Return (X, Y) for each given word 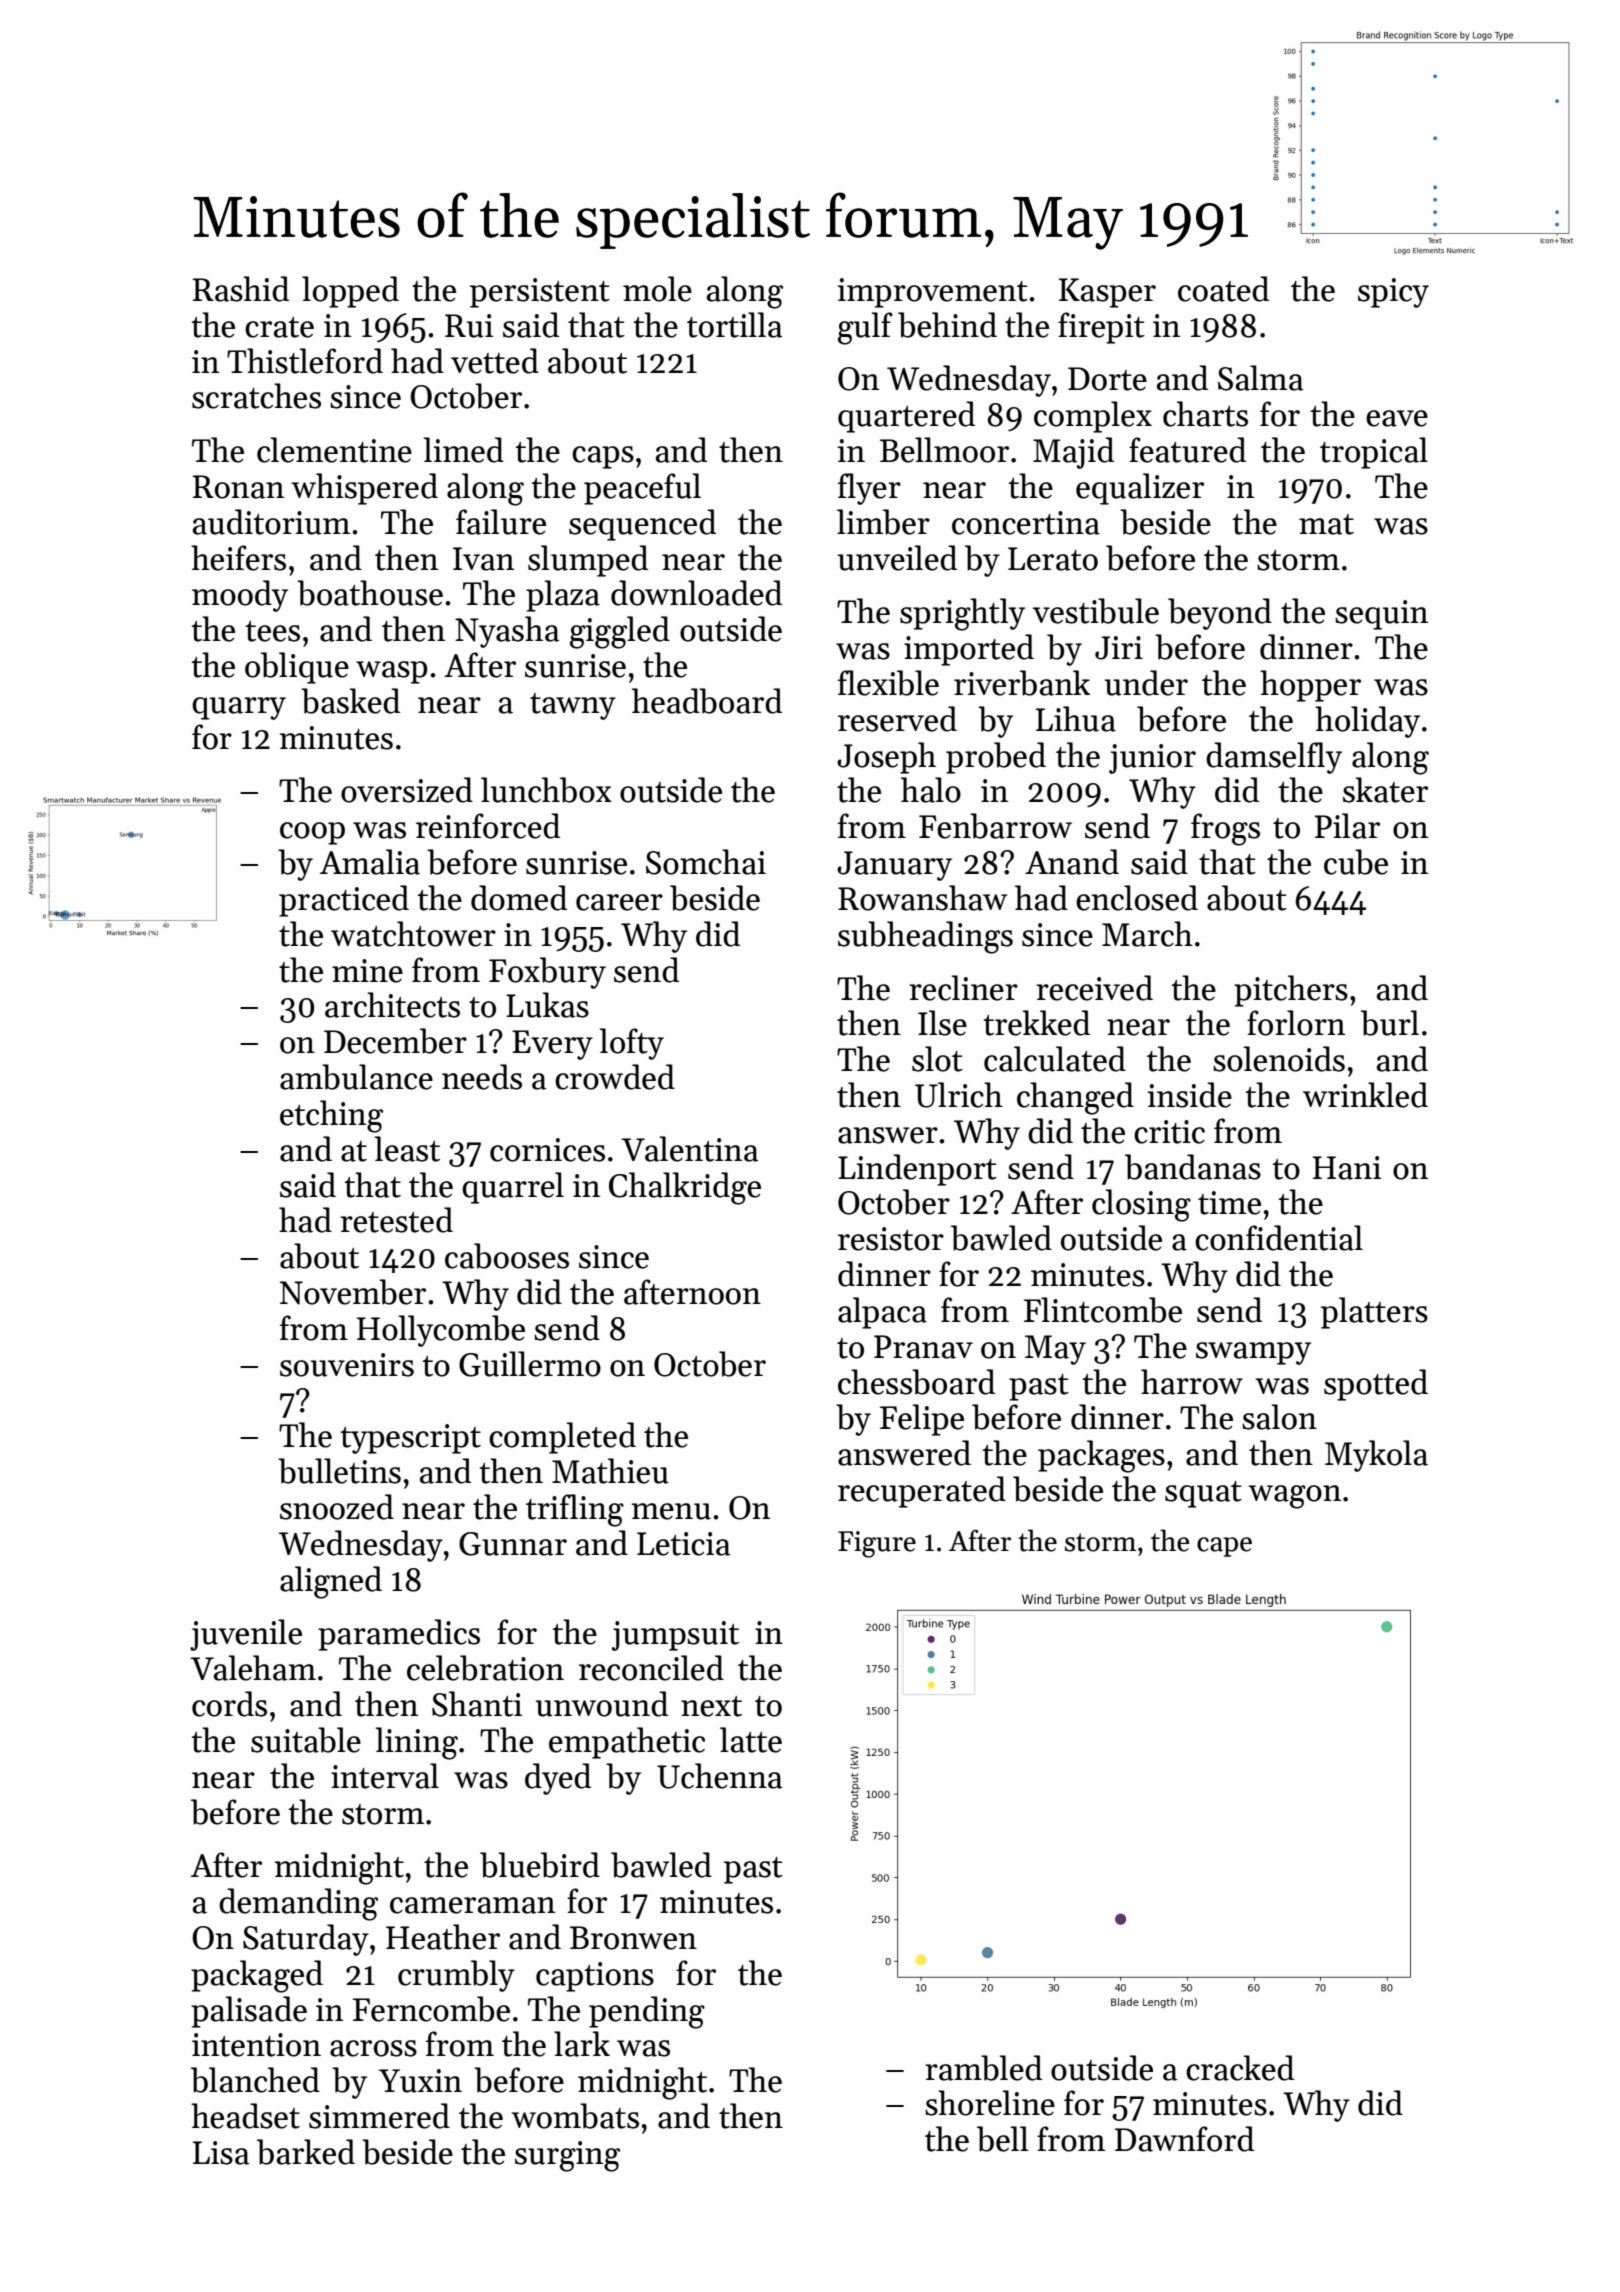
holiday (1367, 722)
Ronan (238, 487)
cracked (1240, 2068)
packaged (257, 1976)
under (1146, 683)
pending (647, 2012)
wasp (391, 672)
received (1094, 988)
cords (229, 1704)
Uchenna (719, 1776)
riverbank (1022, 683)
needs (482, 1077)
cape (1224, 1547)
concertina (1026, 523)
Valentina (689, 1149)
